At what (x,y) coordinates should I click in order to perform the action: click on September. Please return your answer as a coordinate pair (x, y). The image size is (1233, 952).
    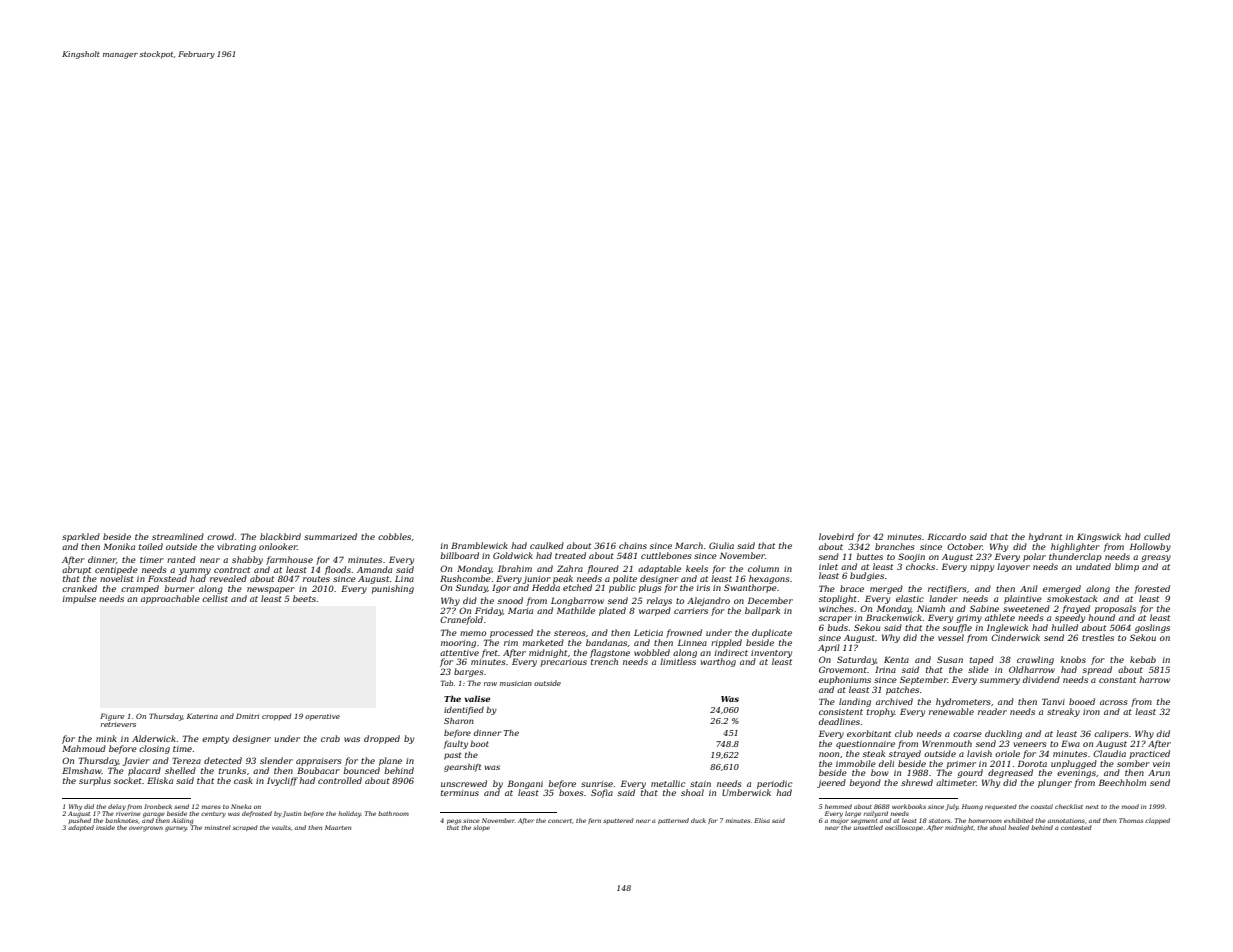
    Looking at the image, I should click on (924, 680).
